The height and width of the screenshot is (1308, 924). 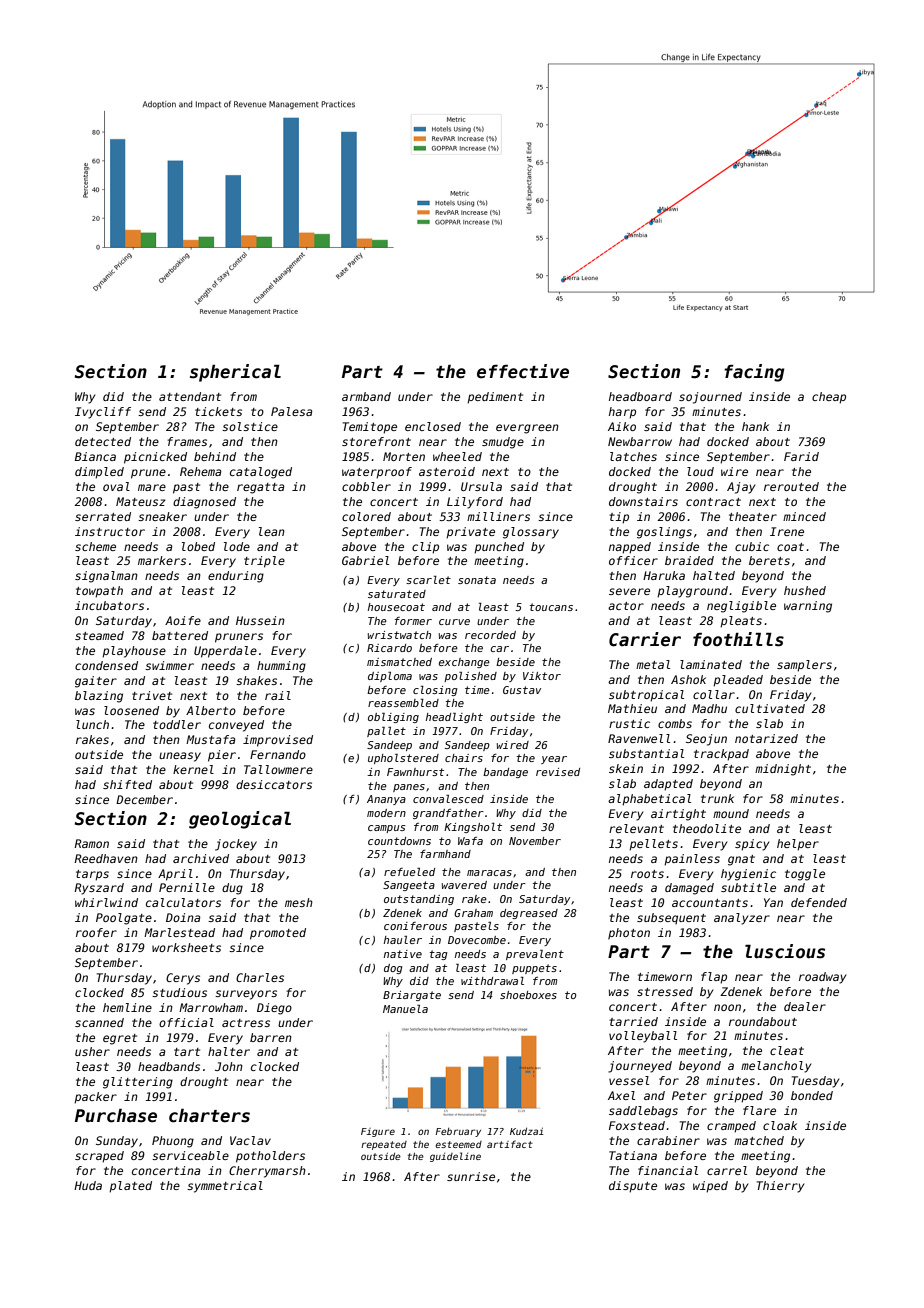 What do you see at coordinates (741, 488) in the screenshot?
I see `Ajay` at bounding box center [741, 488].
